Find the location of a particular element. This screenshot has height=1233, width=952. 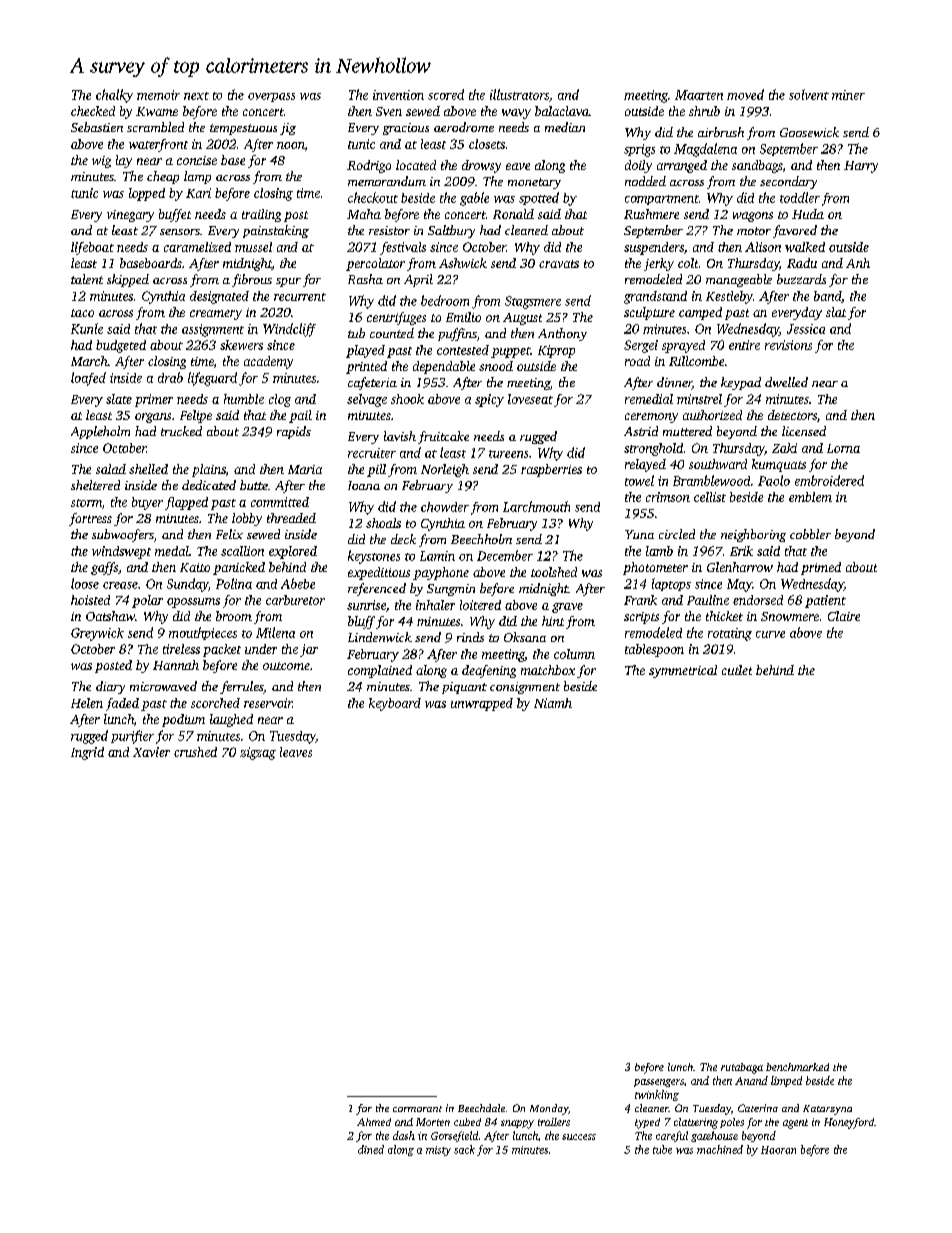

chalky is located at coordinates (114, 96).
